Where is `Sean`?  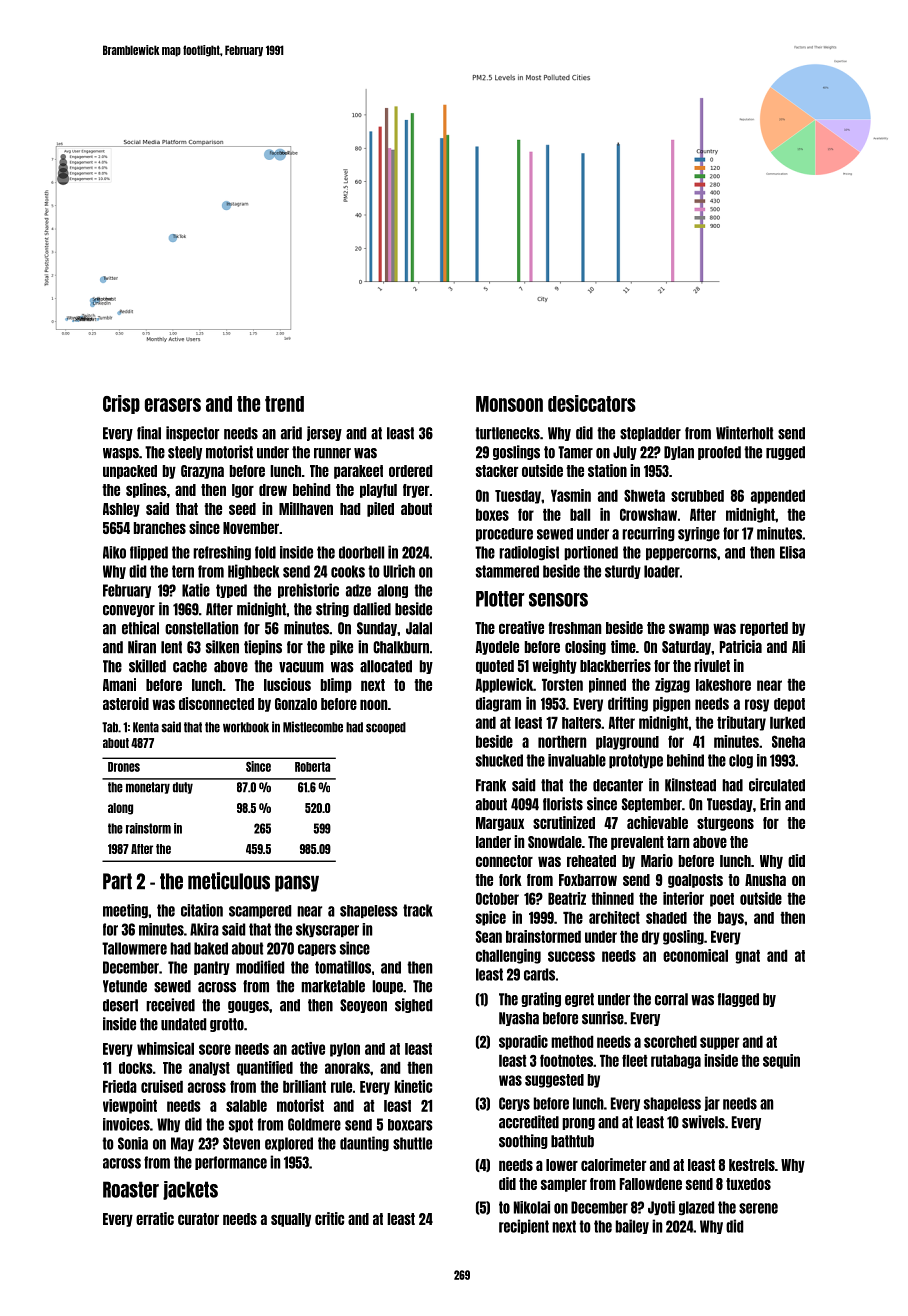 Sean is located at coordinates (489, 936).
